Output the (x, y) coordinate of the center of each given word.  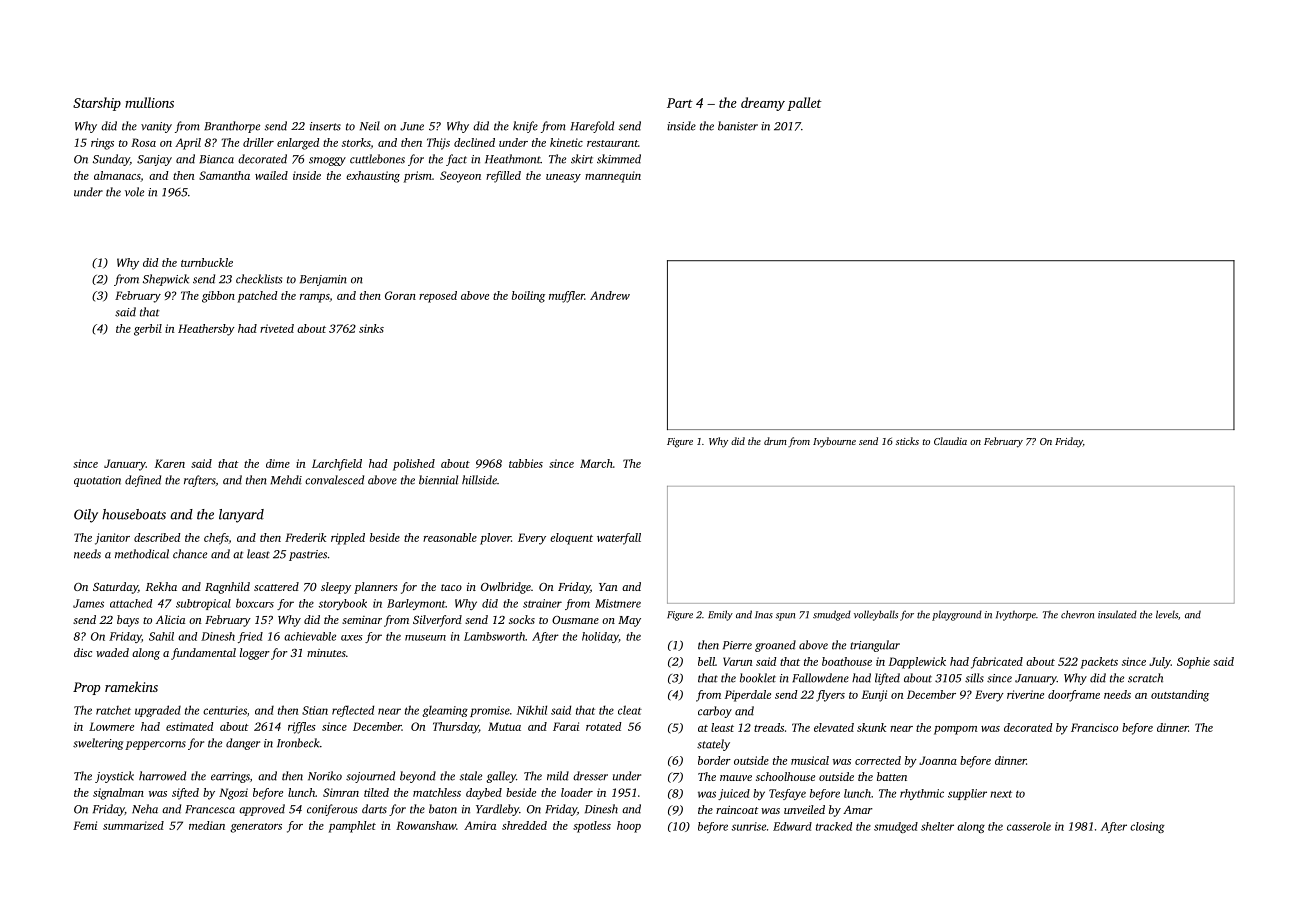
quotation (97, 481)
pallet (804, 104)
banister (738, 126)
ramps (315, 298)
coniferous (332, 810)
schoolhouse (785, 776)
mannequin (613, 177)
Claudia (950, 441)
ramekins (131, 686)
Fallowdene (820, 678)
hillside (479, 480)
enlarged (298, 144)
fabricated (997, 663)
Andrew (610, 295)
